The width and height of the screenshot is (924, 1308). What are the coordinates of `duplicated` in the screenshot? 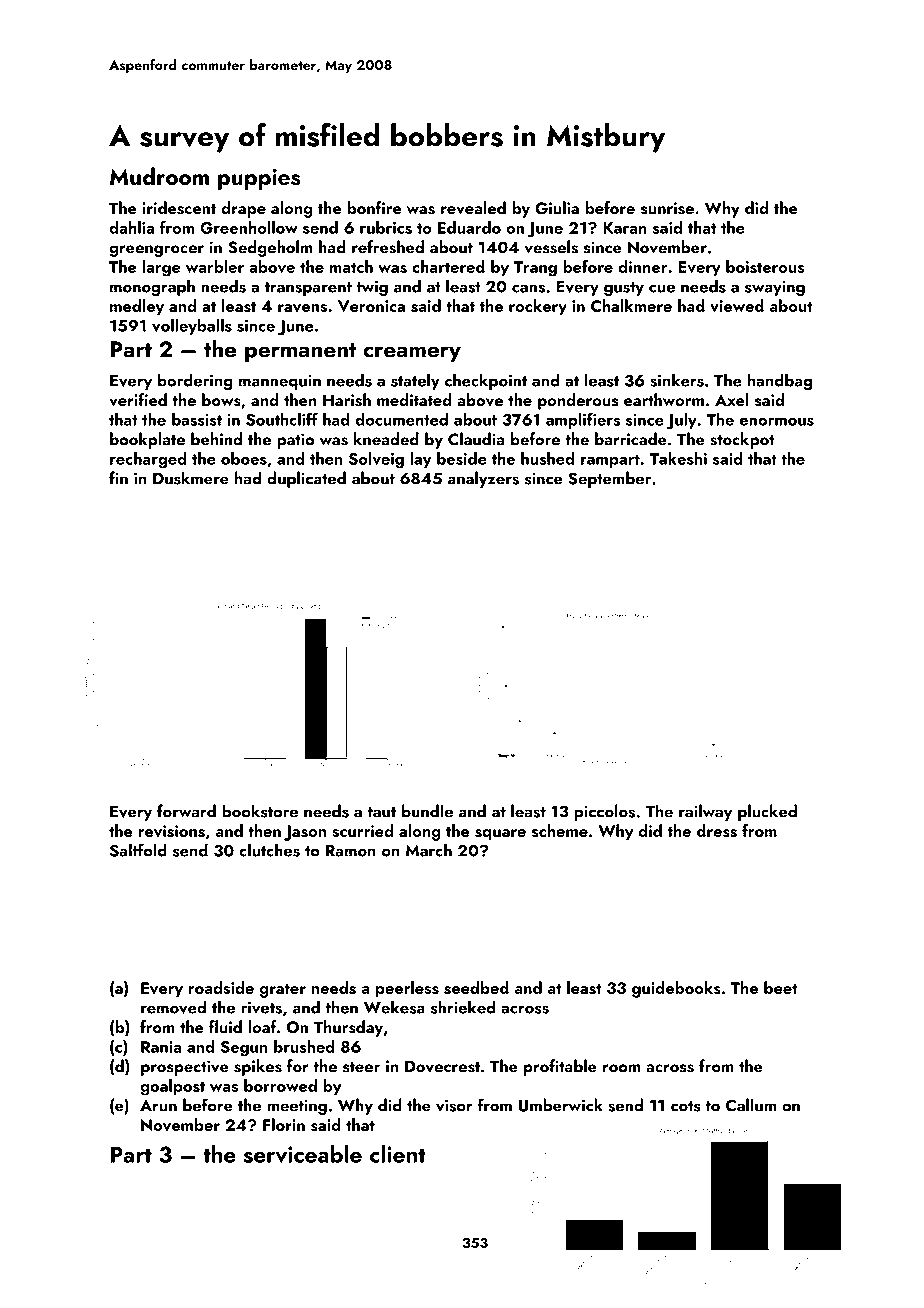 It's located at (306, 479).
